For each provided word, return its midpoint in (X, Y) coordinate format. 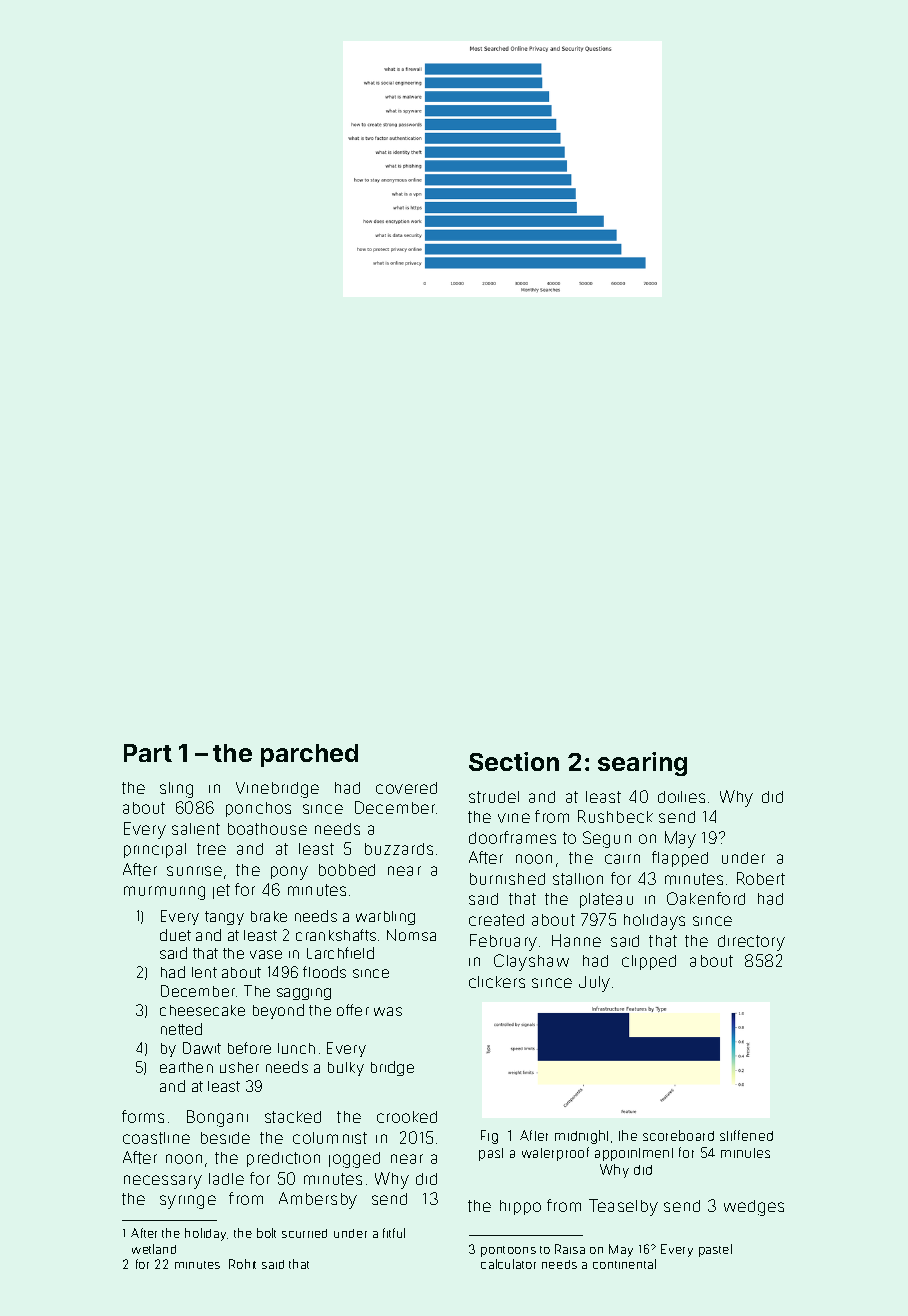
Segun (607, 839)
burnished (507, 879)
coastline (156, 1138)
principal (155, 850)
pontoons (508, 1251)
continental (624, 1264)
